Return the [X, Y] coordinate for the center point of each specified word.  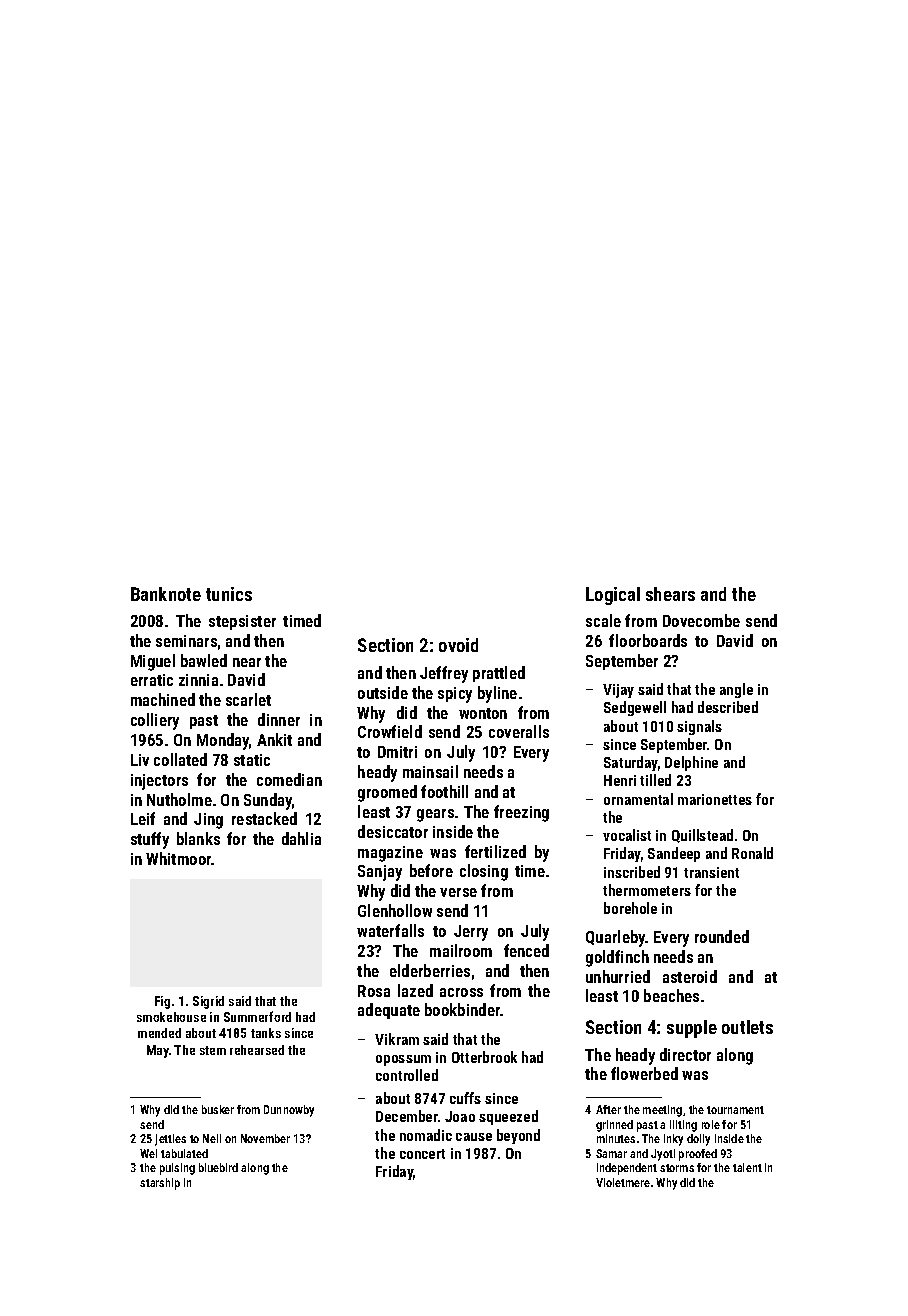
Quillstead [702, 836]
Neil [212, 1138]
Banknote [166, 594]
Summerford [257, 1016]
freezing [521, 813]
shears [670, 594]
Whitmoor [179, 858]
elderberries [430, 970]
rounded [722, 936]
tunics [229, 594]
